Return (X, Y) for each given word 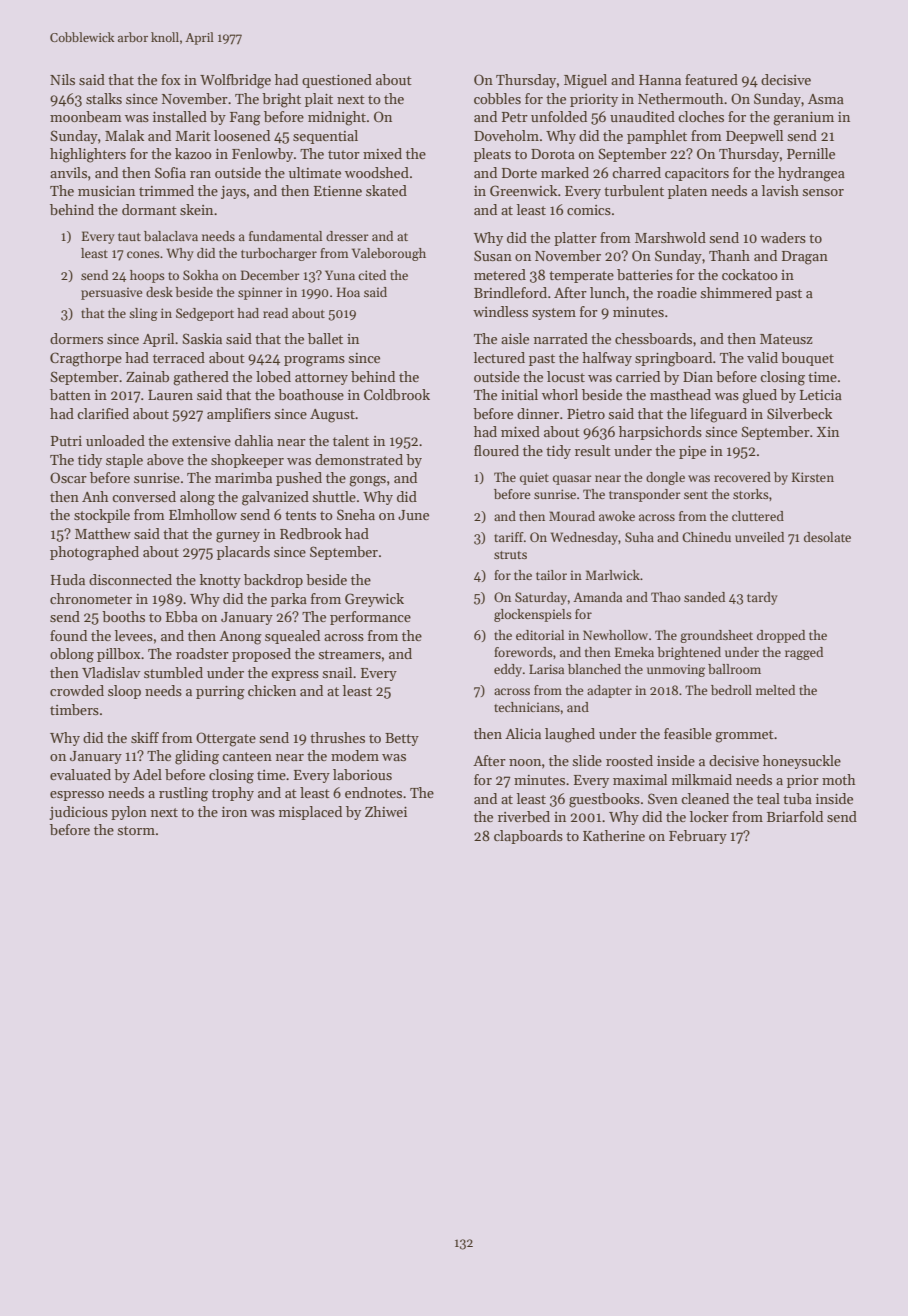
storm (136, 830)
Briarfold (795, 816)
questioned (337, 81)
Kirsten (813, 477)
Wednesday (584, 538)
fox (171, 79)
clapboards (528, 837)
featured (711, 79)
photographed (94, 553)
